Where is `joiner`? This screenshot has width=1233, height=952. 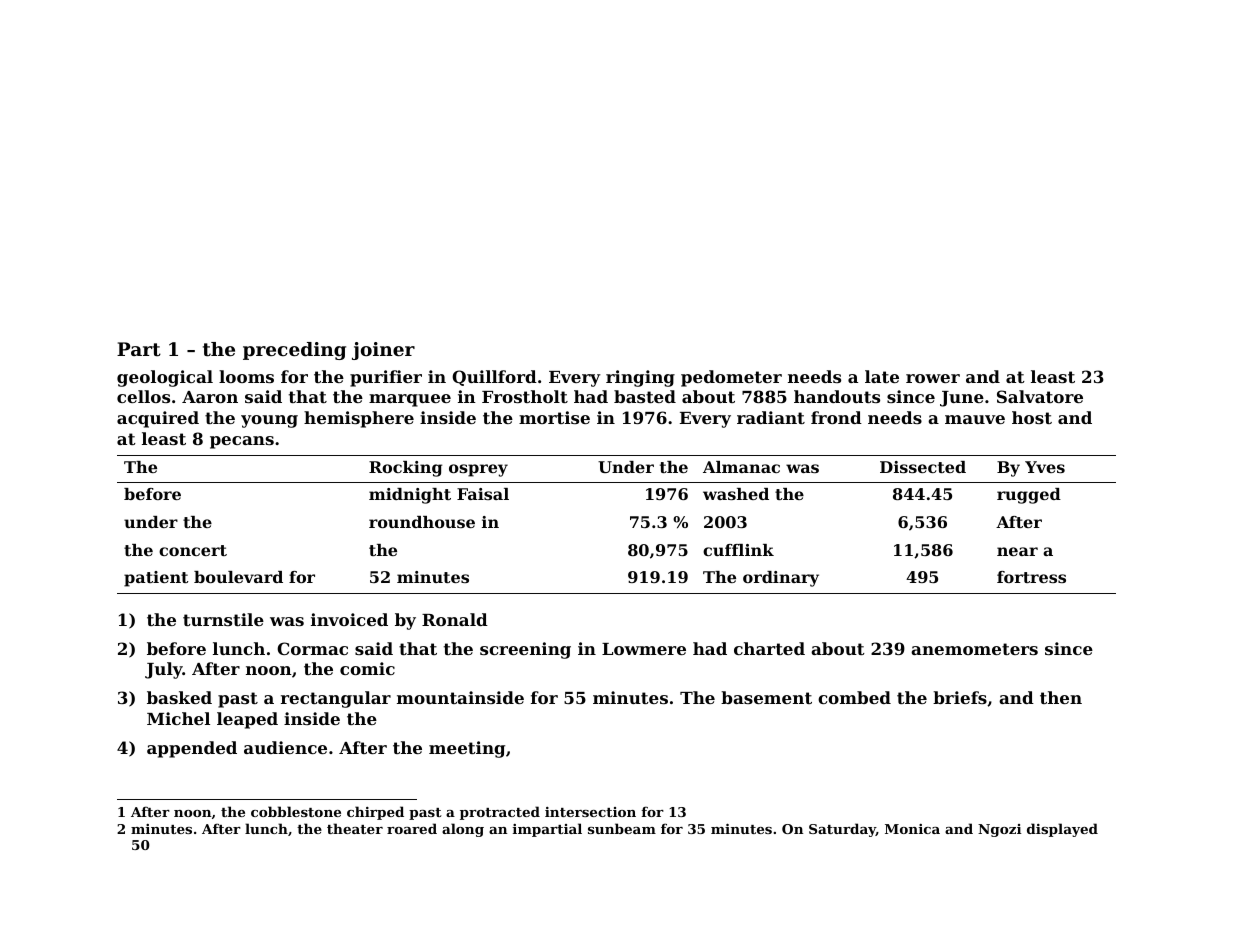
joiner is located at coordinates (383, 351).
